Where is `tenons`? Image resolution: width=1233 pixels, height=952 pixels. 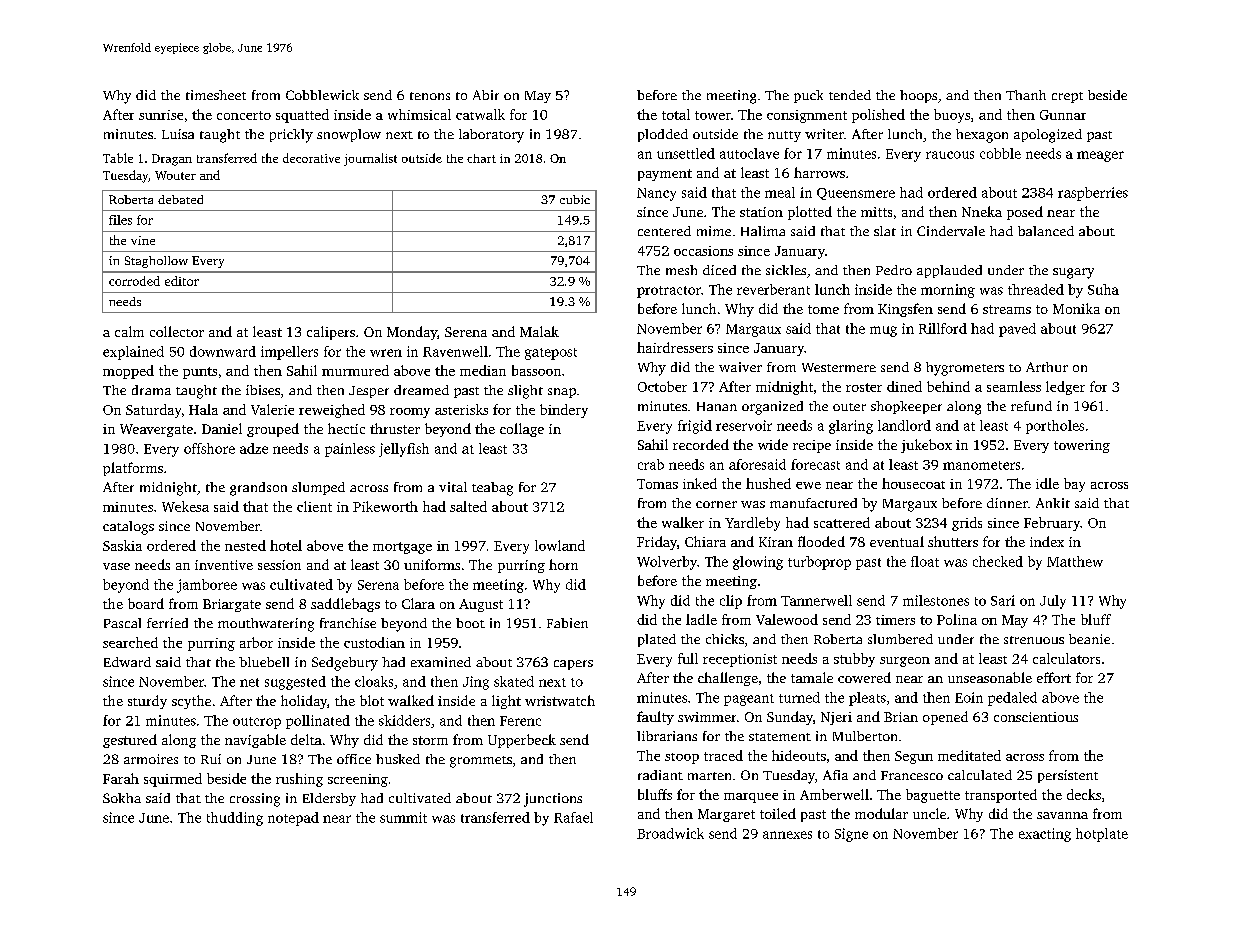
tenons is located at coordinates (430, 96).
